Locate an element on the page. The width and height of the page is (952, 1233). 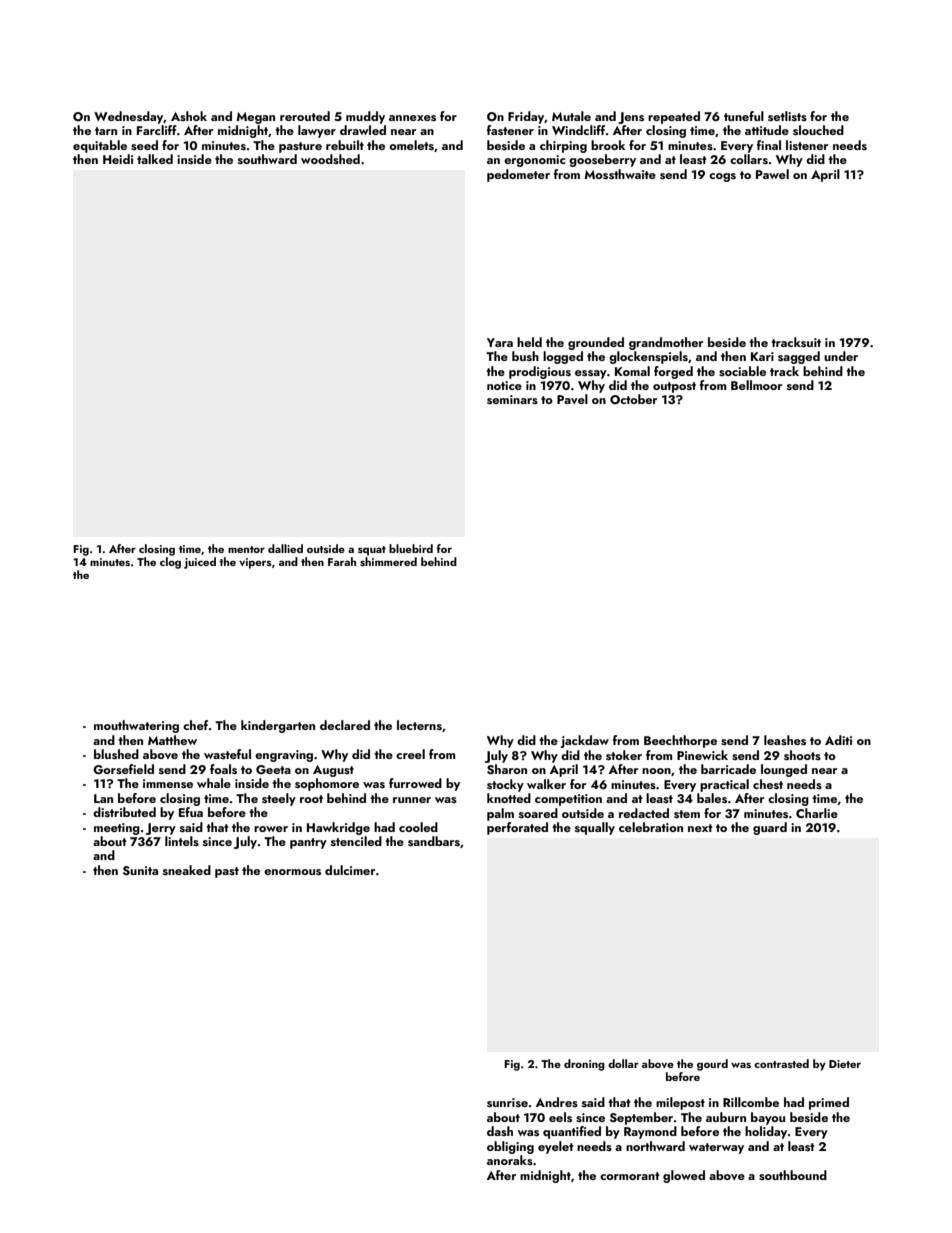
guard is located at coordinates (770, 828).
